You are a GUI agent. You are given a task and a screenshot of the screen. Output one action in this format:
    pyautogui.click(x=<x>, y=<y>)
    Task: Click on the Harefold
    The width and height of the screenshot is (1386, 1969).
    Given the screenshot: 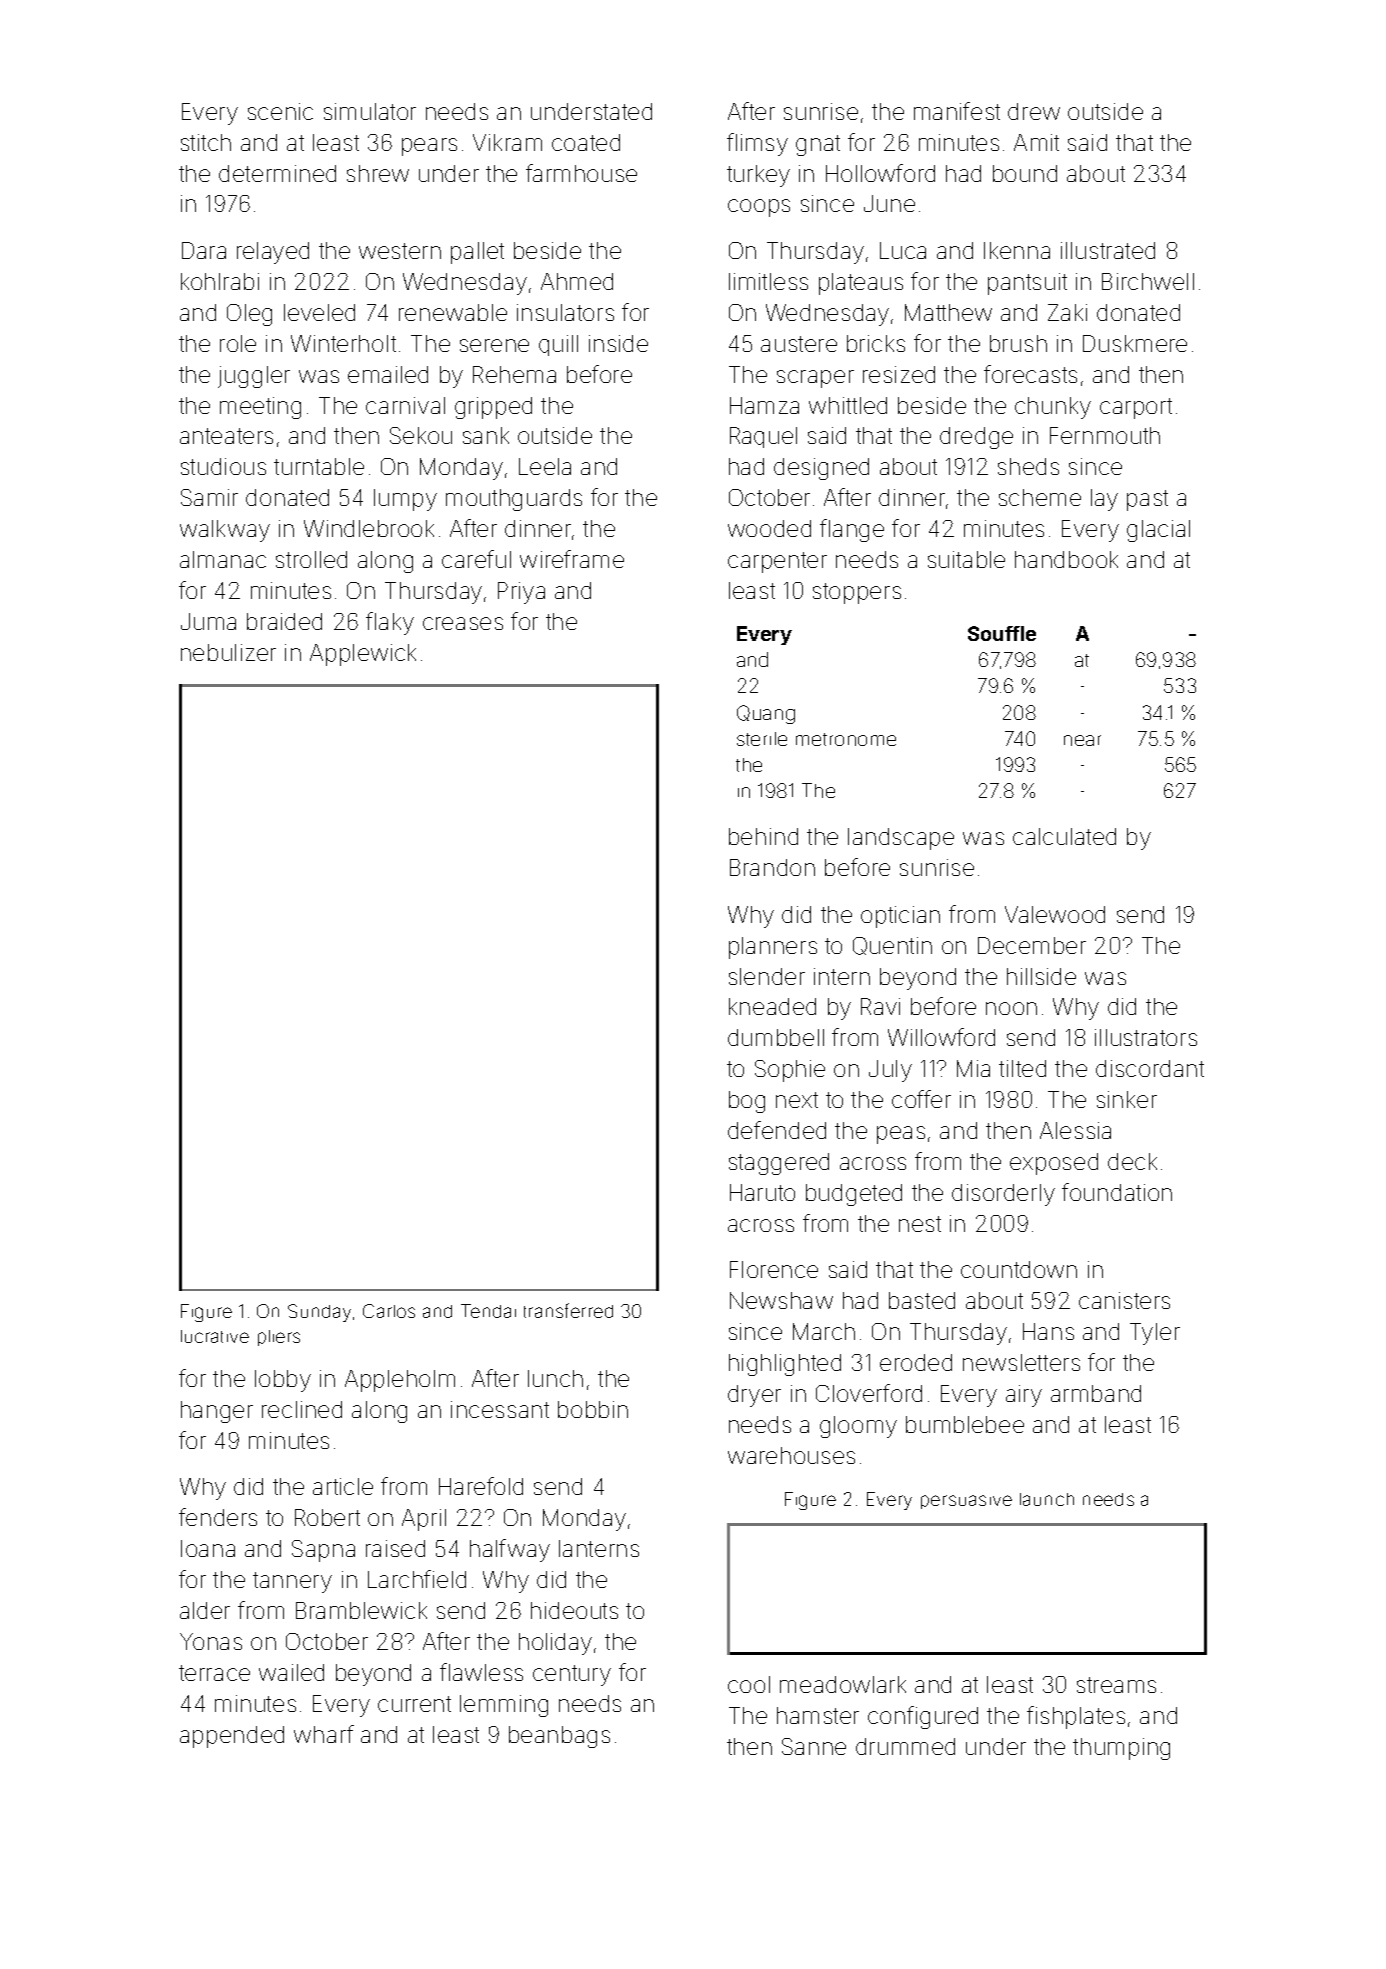 What is the action you would take?
    pyautogui.click(x=481, y=1486)
